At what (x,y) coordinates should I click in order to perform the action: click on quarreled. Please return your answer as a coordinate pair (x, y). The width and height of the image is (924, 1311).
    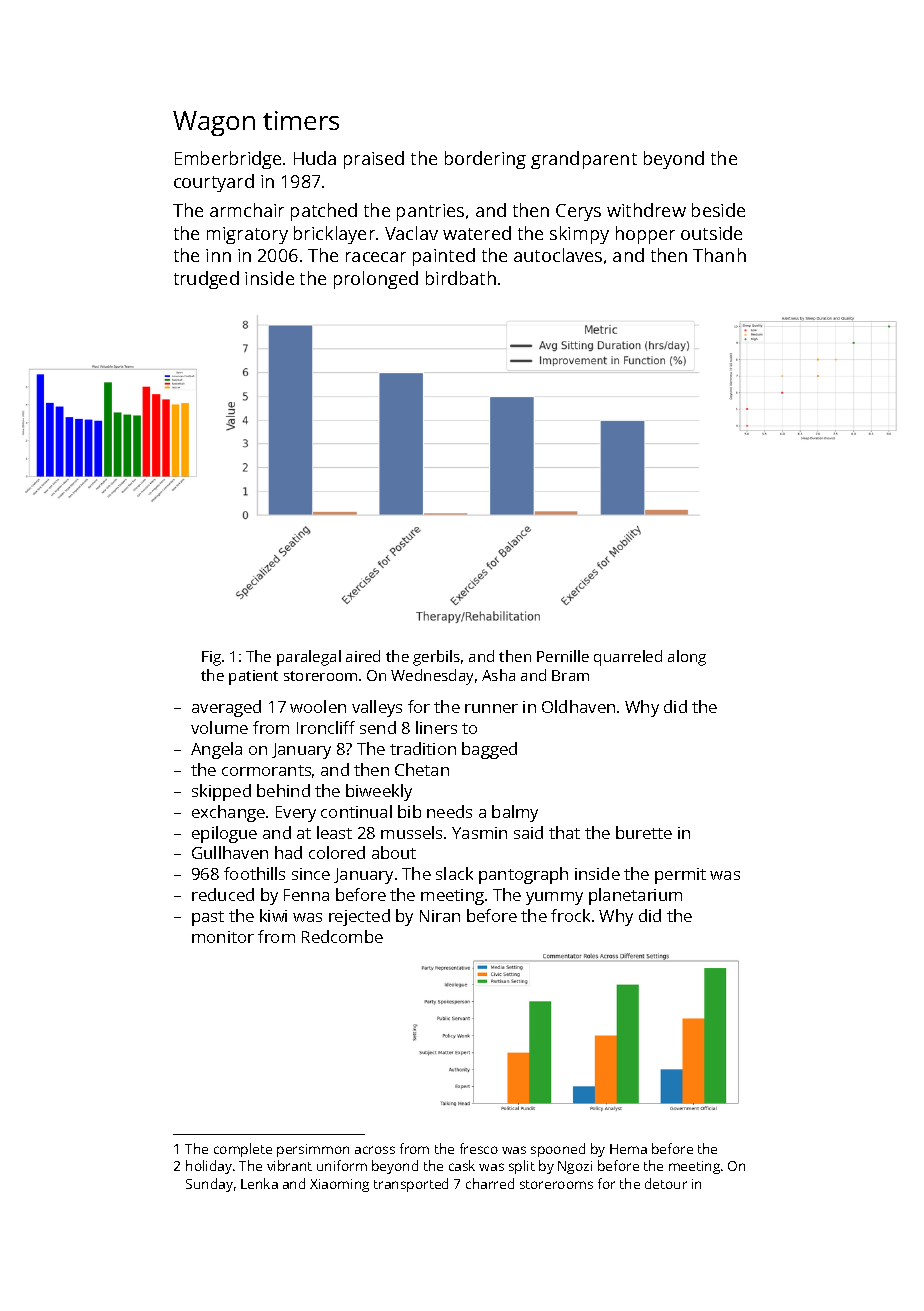
    Looking at the image, I should click on (628, 658).
